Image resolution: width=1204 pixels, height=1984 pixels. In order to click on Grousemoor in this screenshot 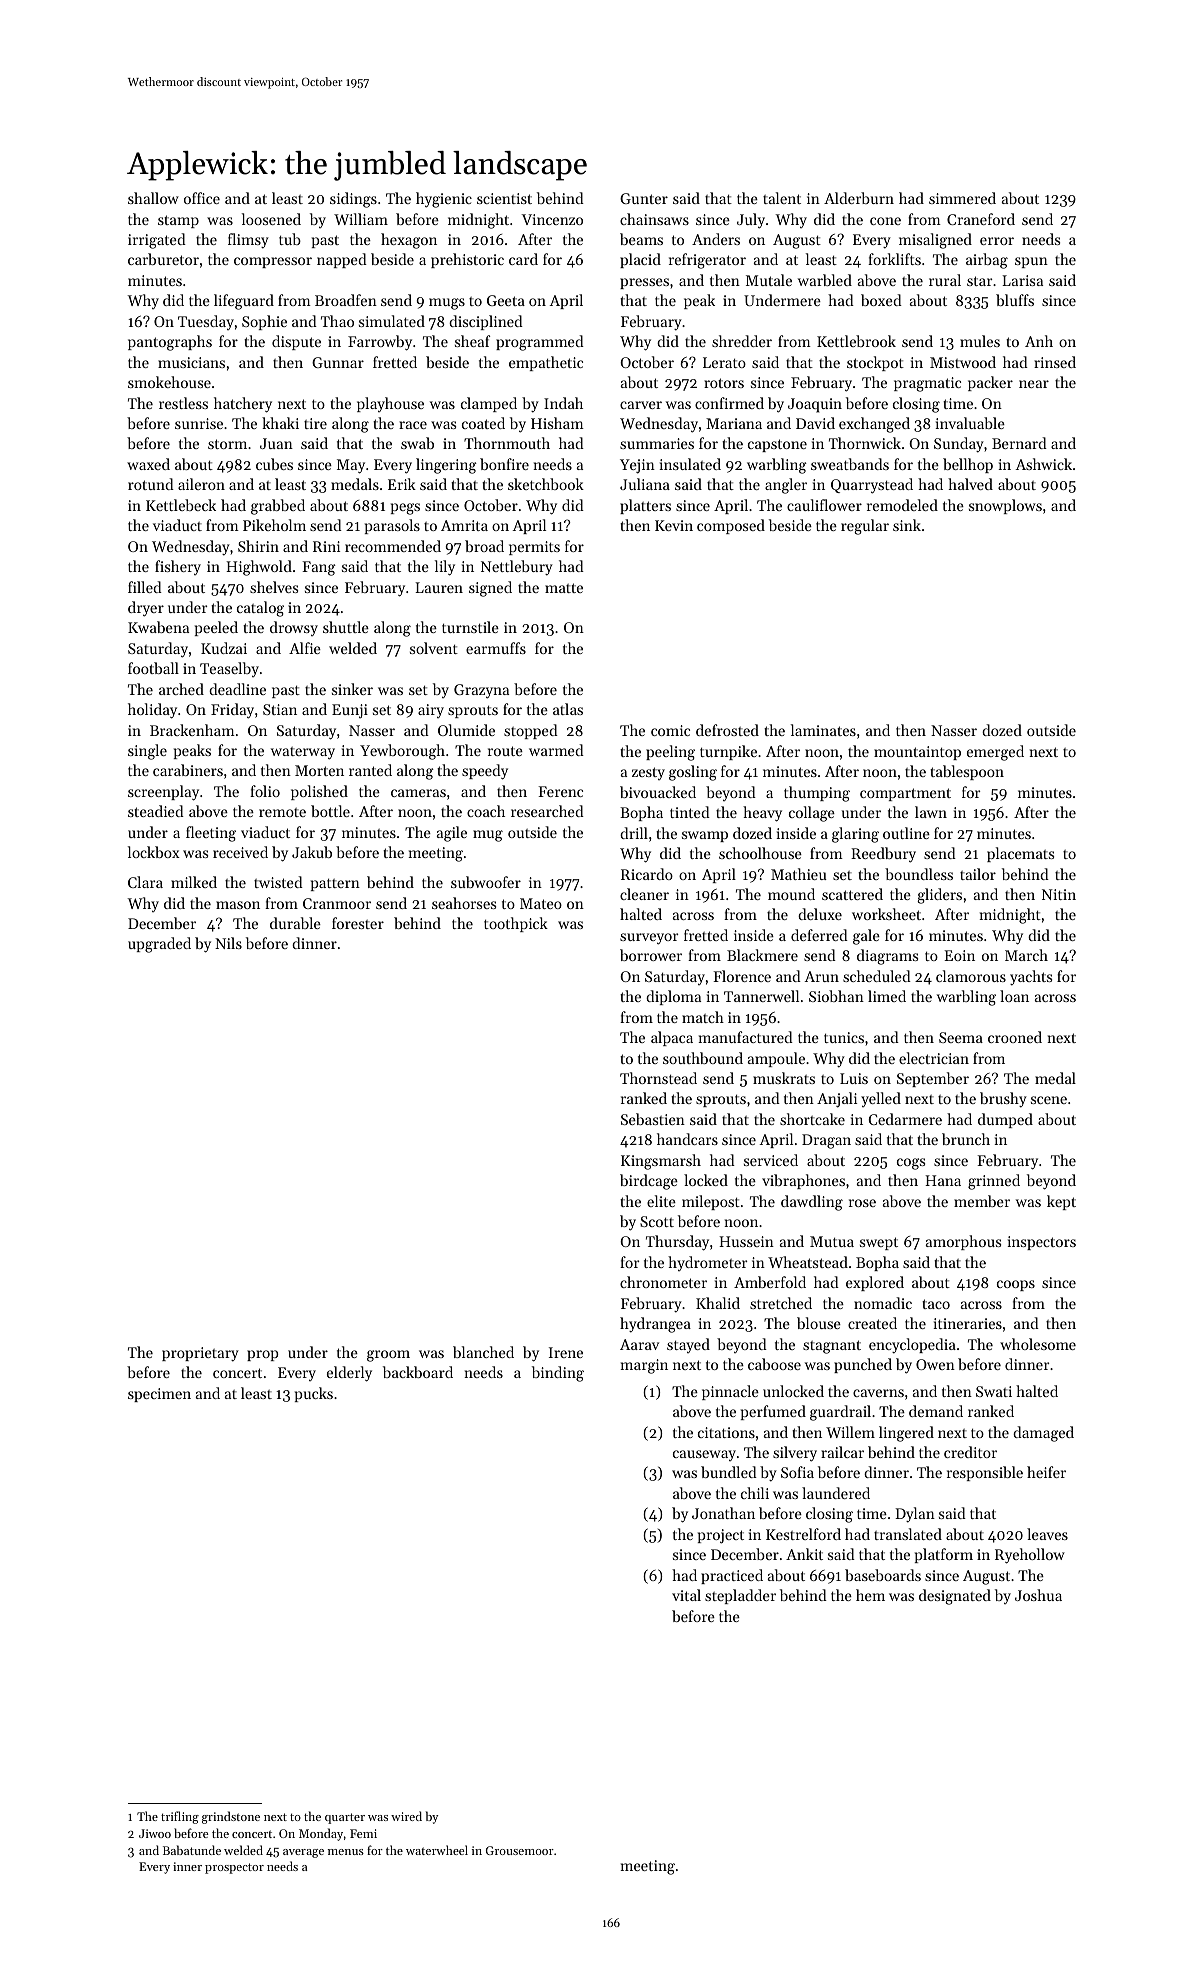, I will do `click(520, 1850)`.
